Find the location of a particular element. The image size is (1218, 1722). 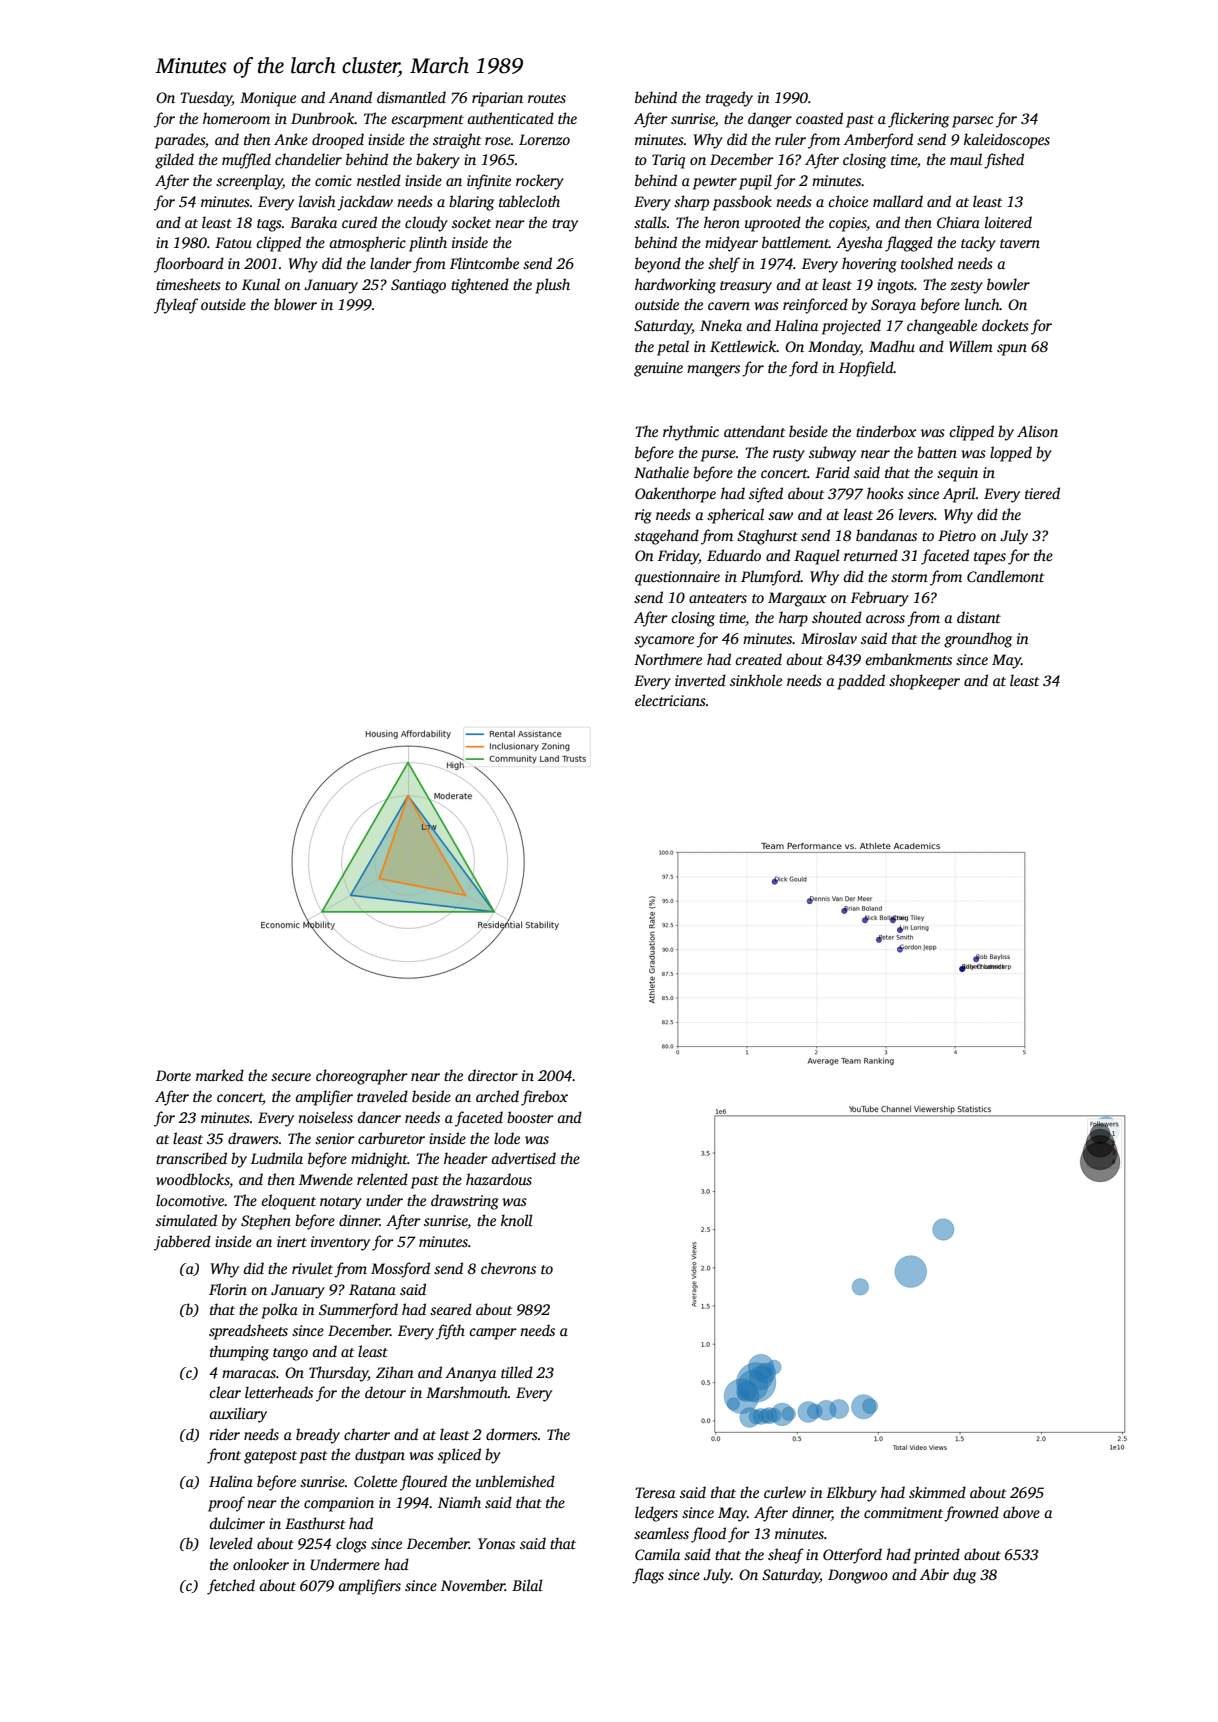

Oakenthorpe is located at coordinates (675, 495).
